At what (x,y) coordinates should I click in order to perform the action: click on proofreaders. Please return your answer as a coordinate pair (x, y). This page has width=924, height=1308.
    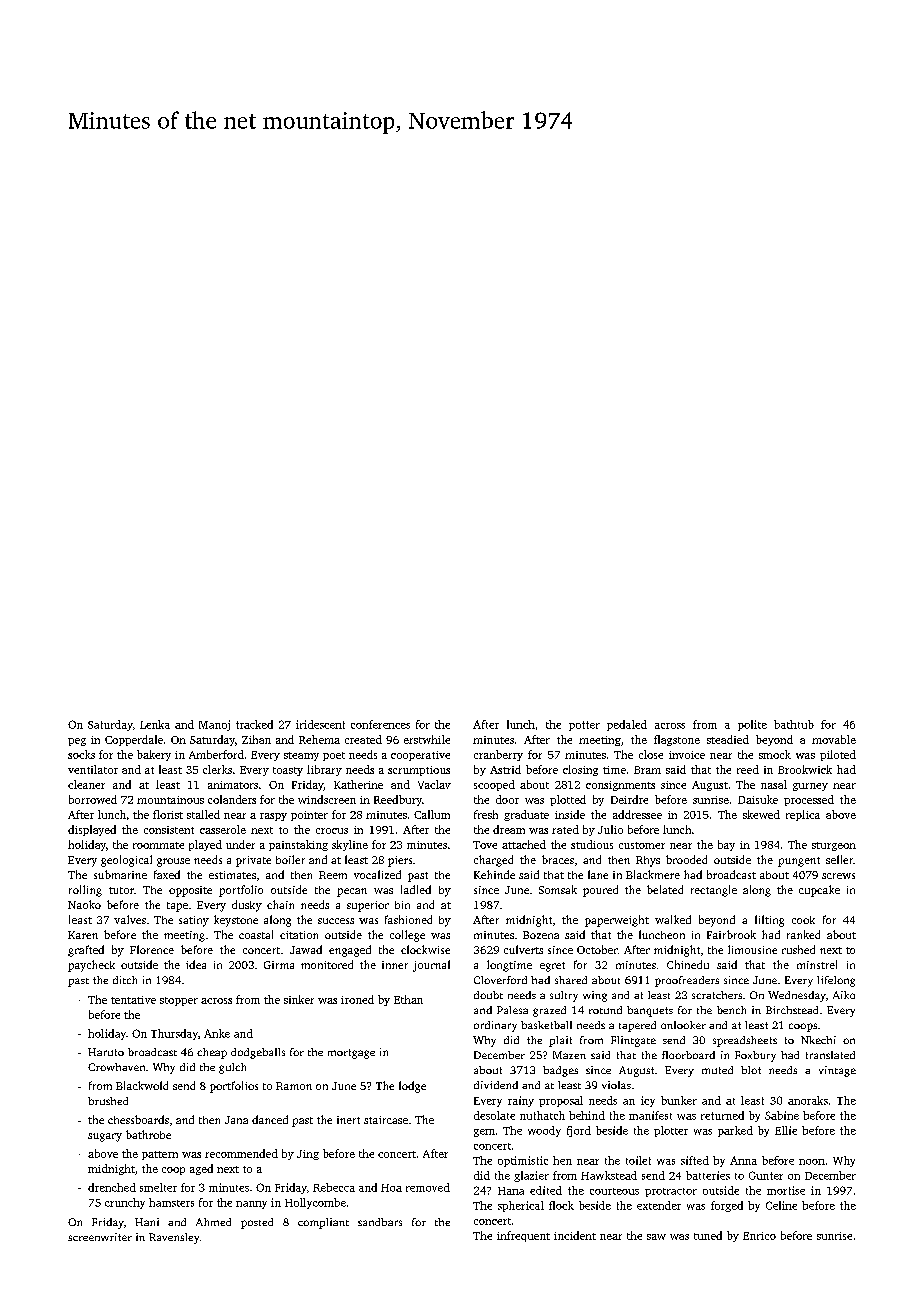
    Looking at the image, I should click on (687, 981).
